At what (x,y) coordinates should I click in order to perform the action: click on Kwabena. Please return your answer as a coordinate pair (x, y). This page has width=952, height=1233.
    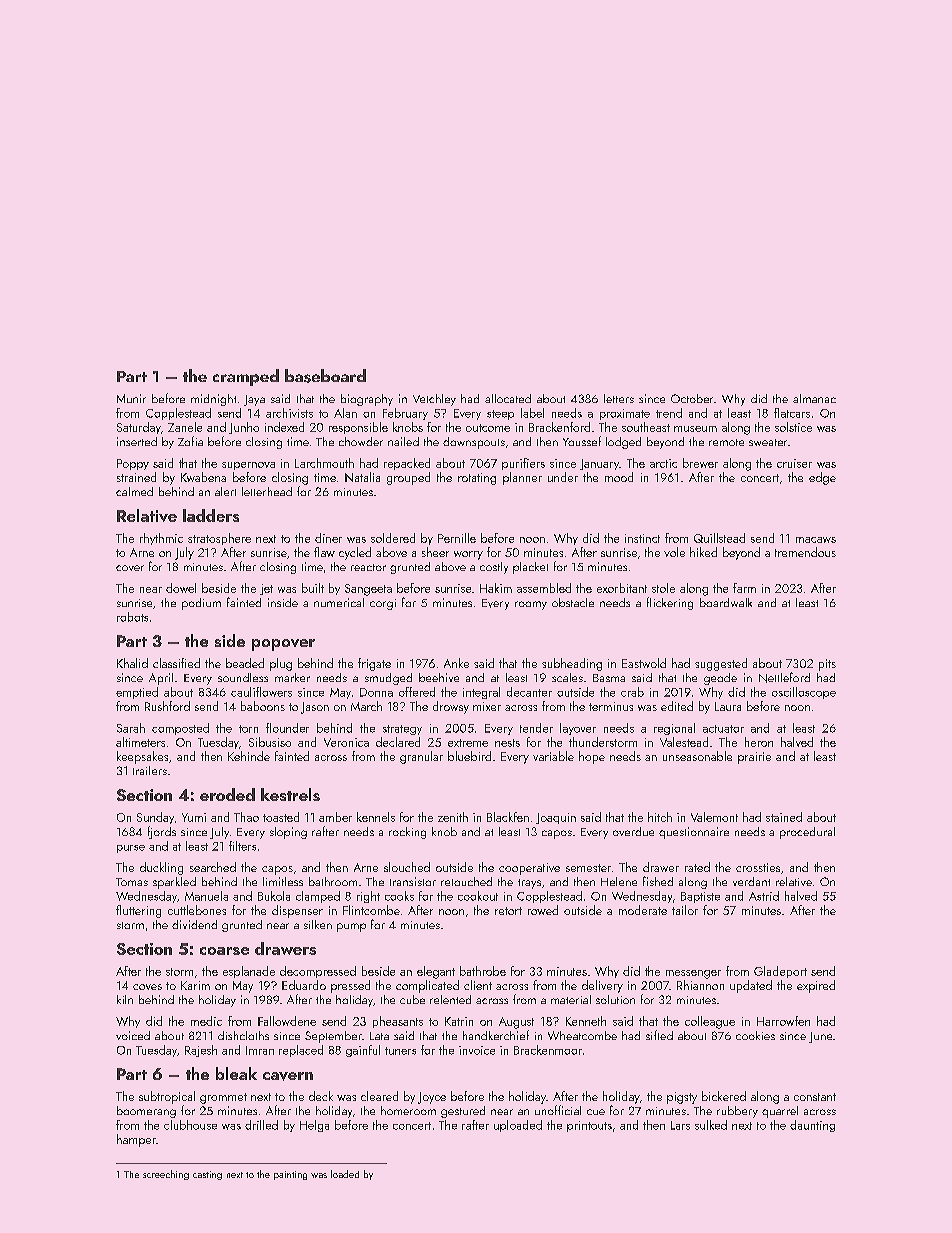
    Looking at the image, I should click on (203, 477).
